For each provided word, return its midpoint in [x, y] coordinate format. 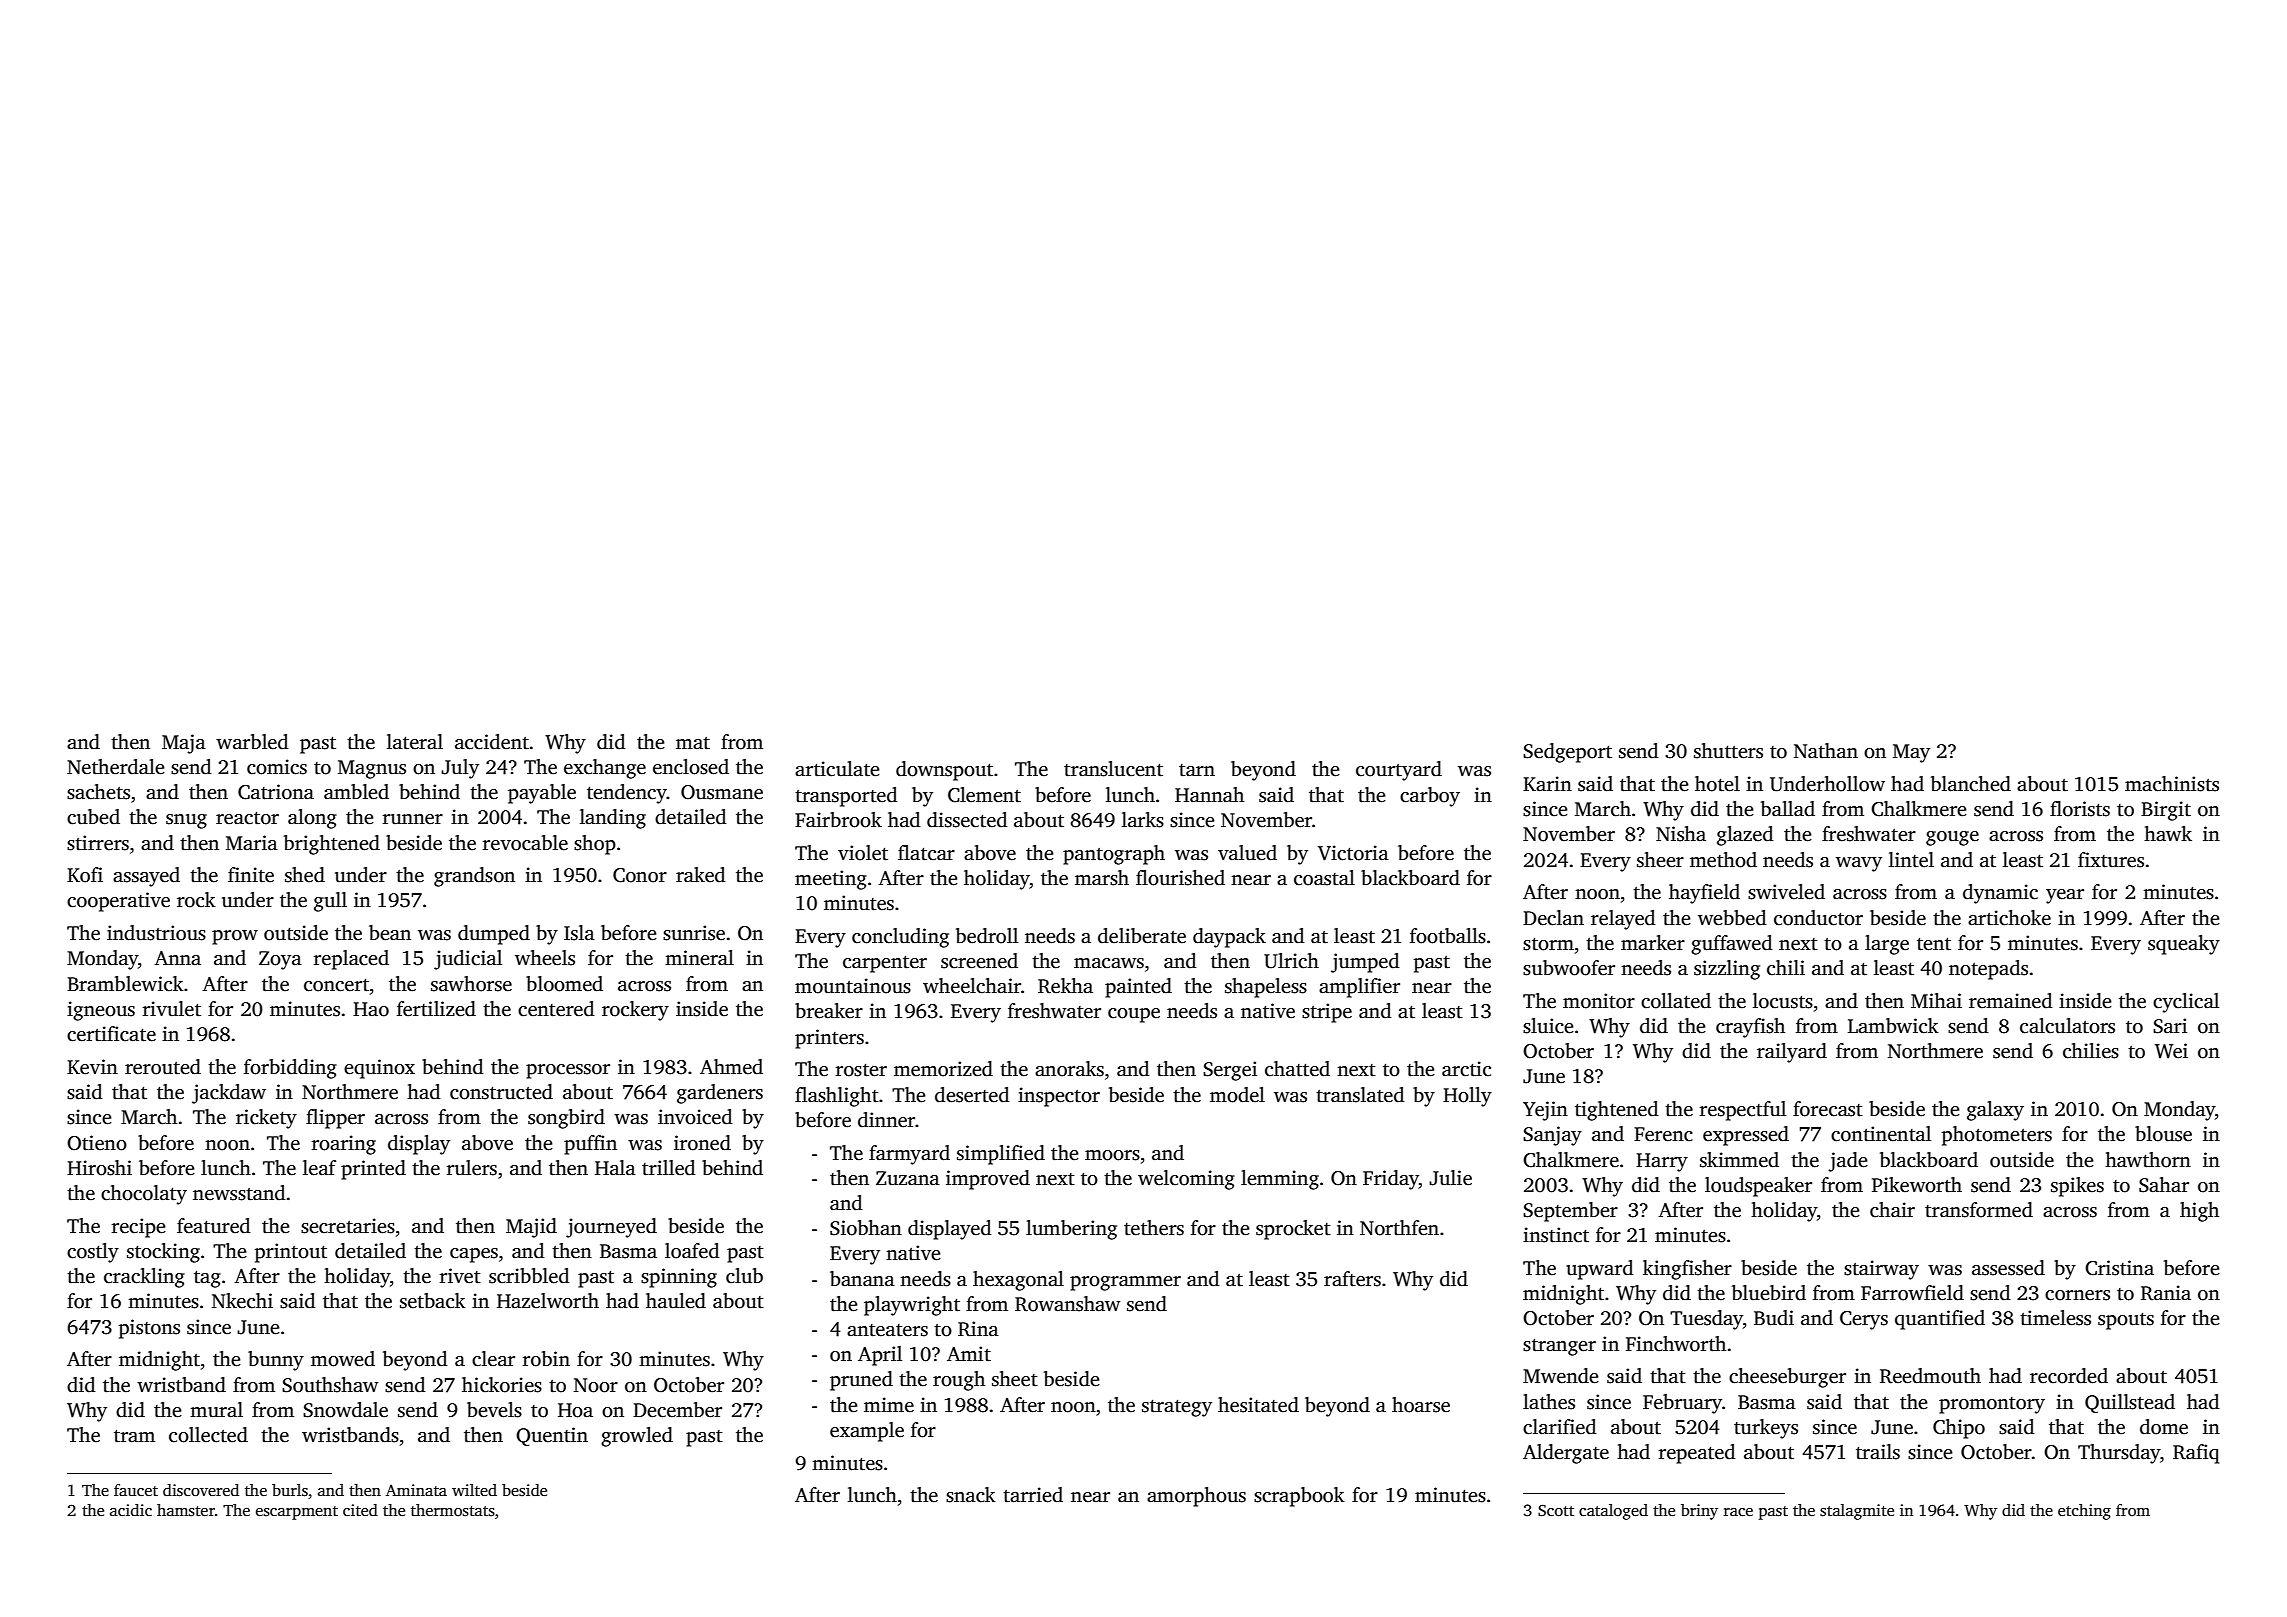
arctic [1466, 1069]
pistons [149, 1329]
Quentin [552, 1436]
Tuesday [1706, 1320]
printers [829, 1039]
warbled [252, 742]
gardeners [720, 1094]
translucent [1113, 769]
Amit [969, 1354]
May [1911, 753]
